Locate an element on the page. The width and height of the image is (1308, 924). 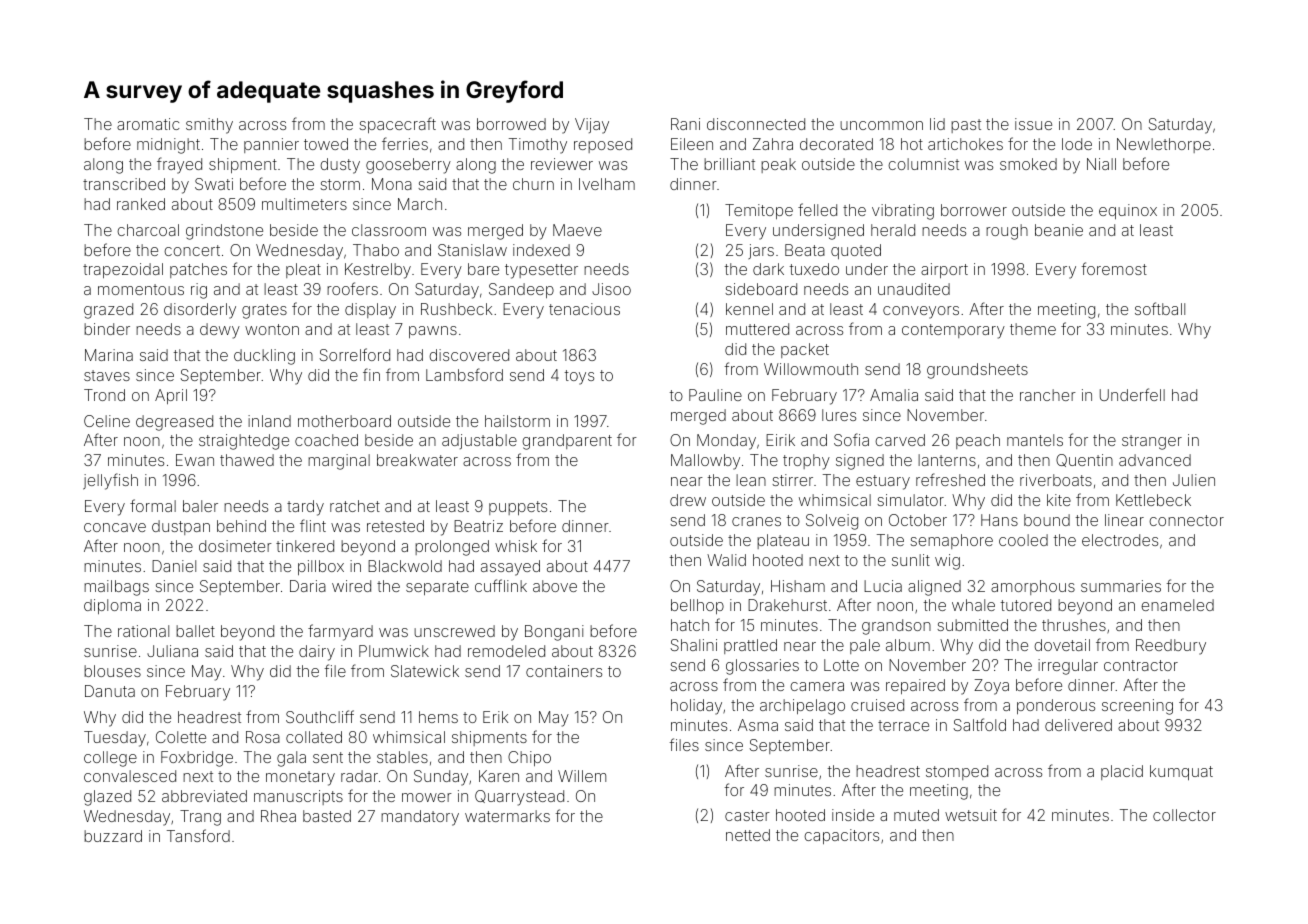
Daniel is located at coordinates (174, 566).
